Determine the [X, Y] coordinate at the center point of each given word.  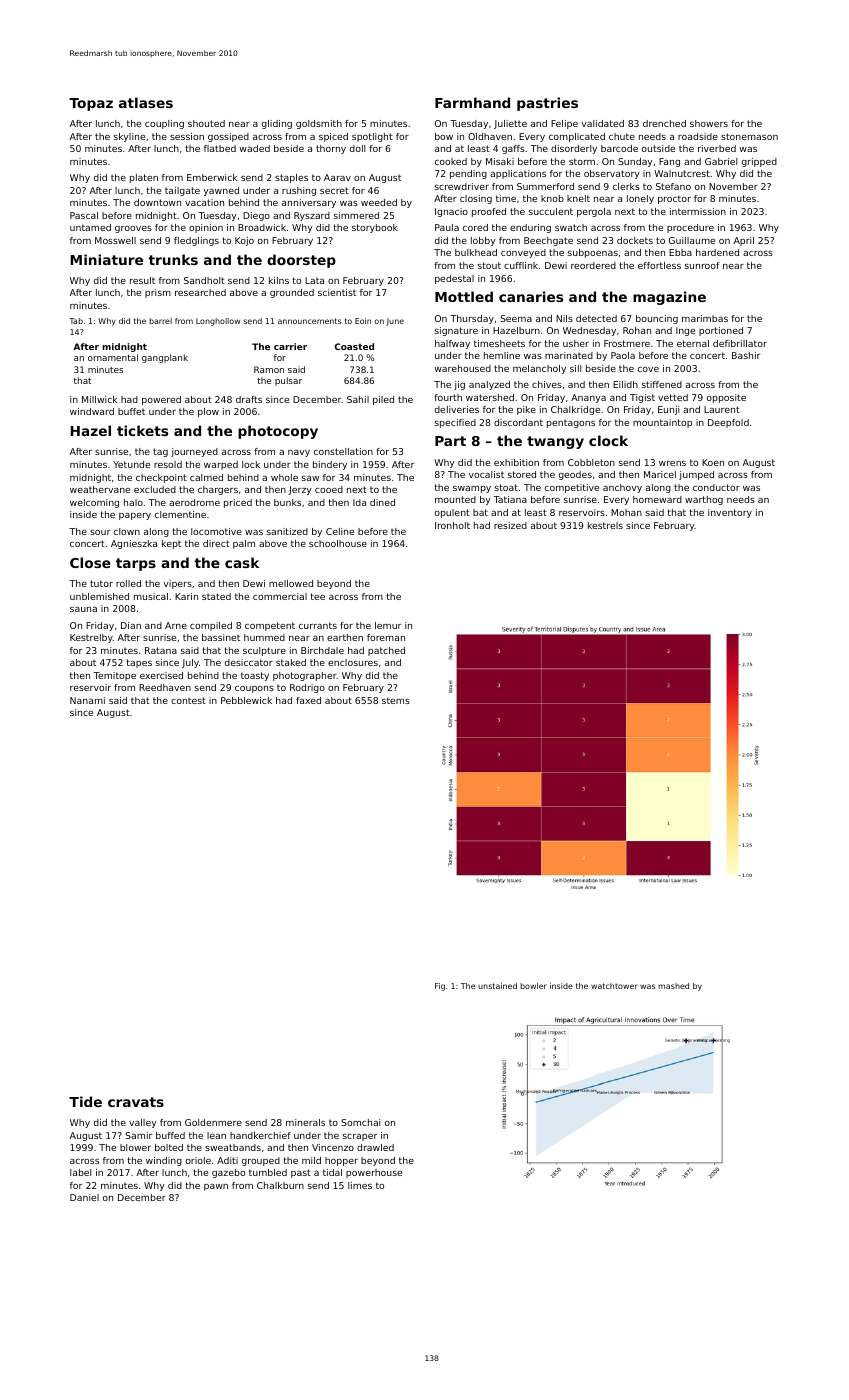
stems [396, 700]
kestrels [605, 525]
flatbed [220, 148]
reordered [593, 265]
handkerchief [260, 1135]
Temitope [115, 676]
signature [456, 331]
